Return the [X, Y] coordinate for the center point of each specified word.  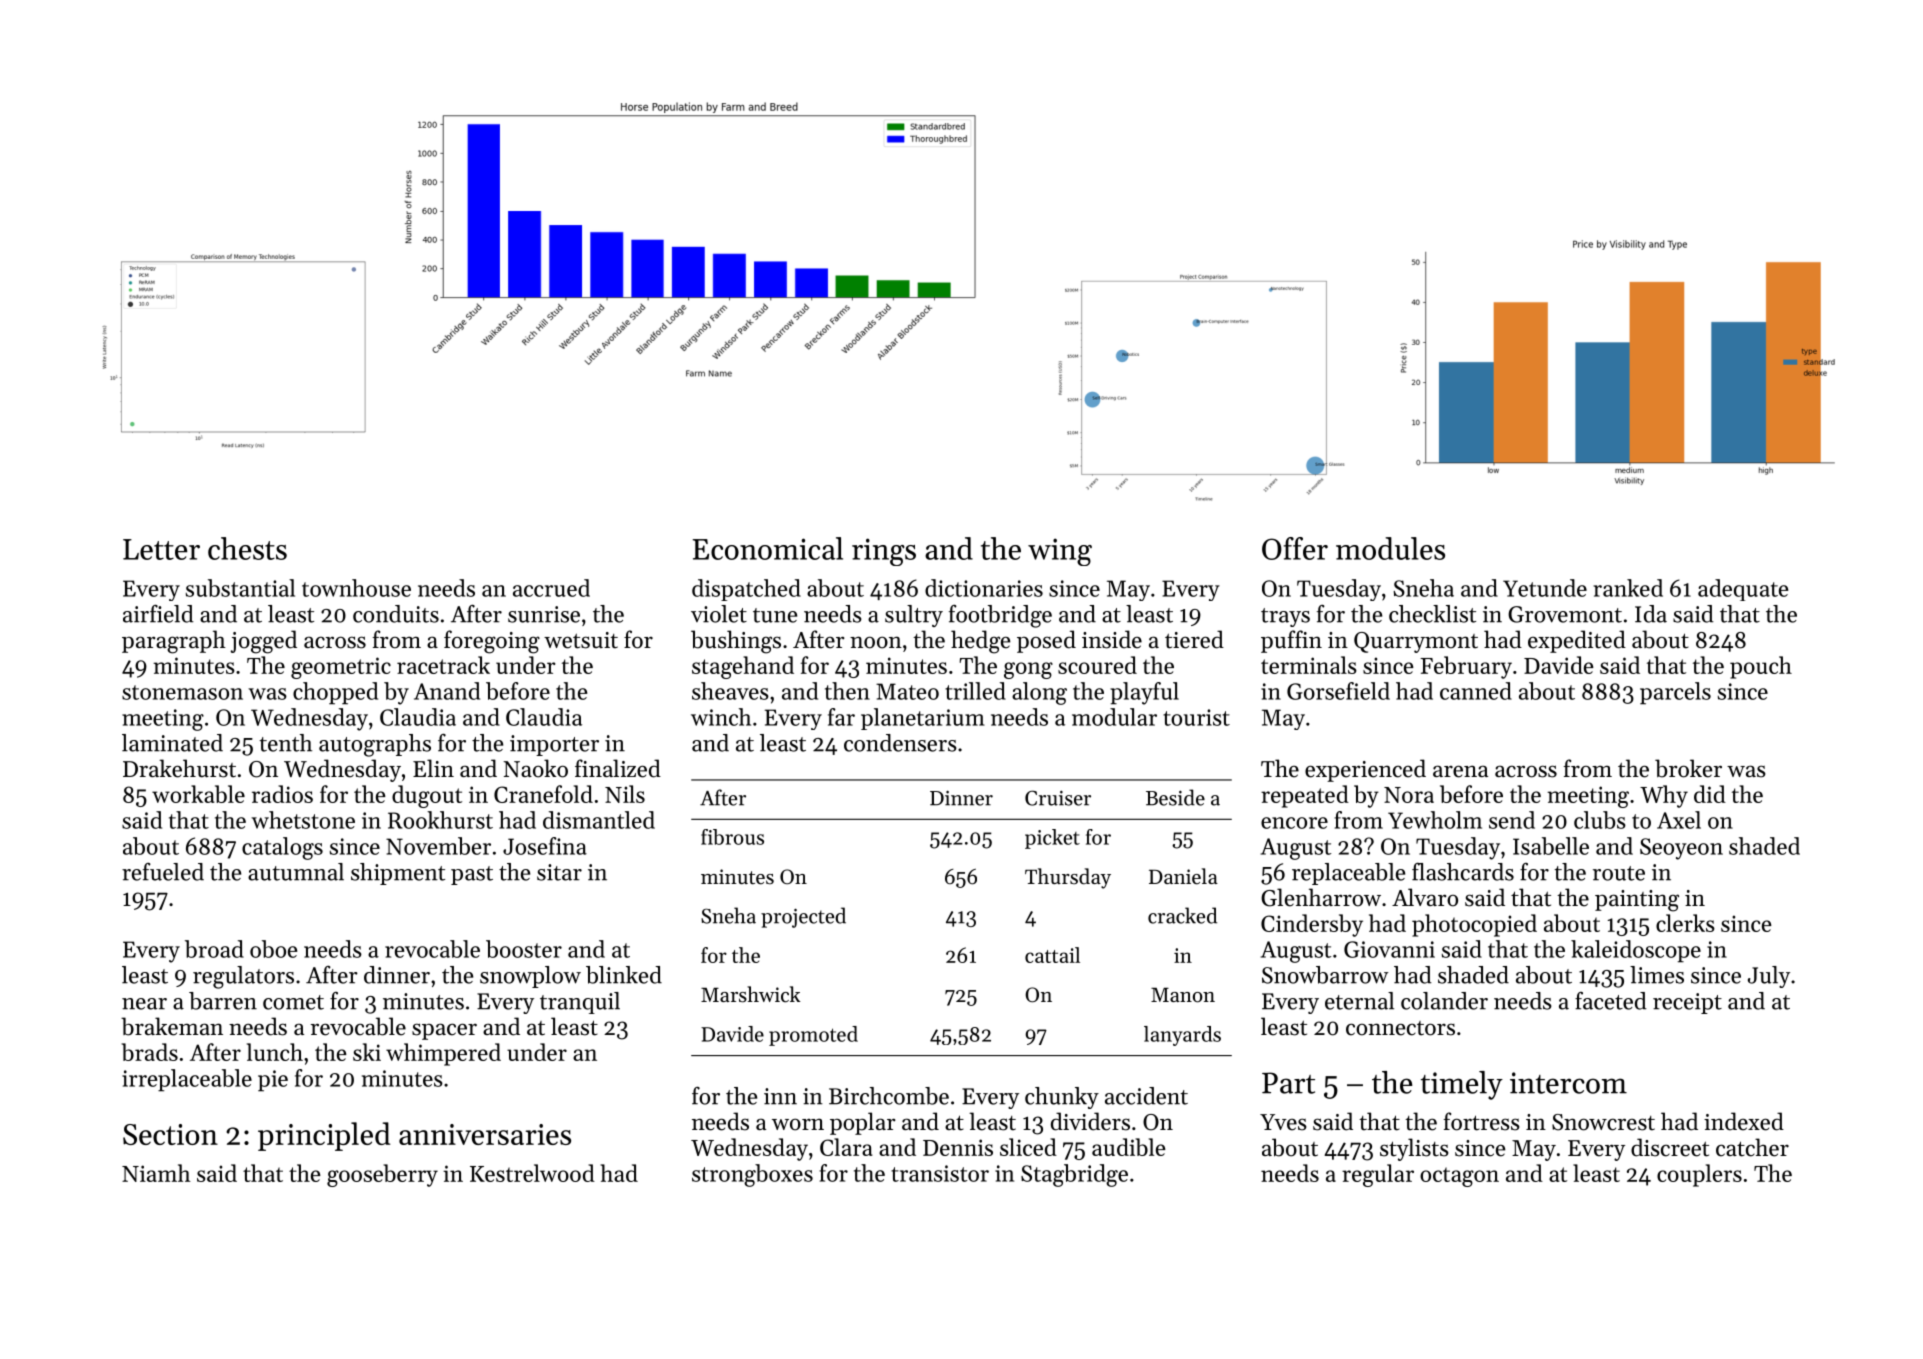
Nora [1409, 795]
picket [1052, 839]
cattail [1052, 955]
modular [1114, 717]
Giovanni [1389, 949]
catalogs [282, 848]
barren [223, 1001]
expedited [1577, 641]
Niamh [156, 1173]
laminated [172, 743]
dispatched [746, 590]
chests [247, 548]
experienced [1365, 770]
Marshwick [751, 994]
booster [524, 949]
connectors [1400, 1028]
